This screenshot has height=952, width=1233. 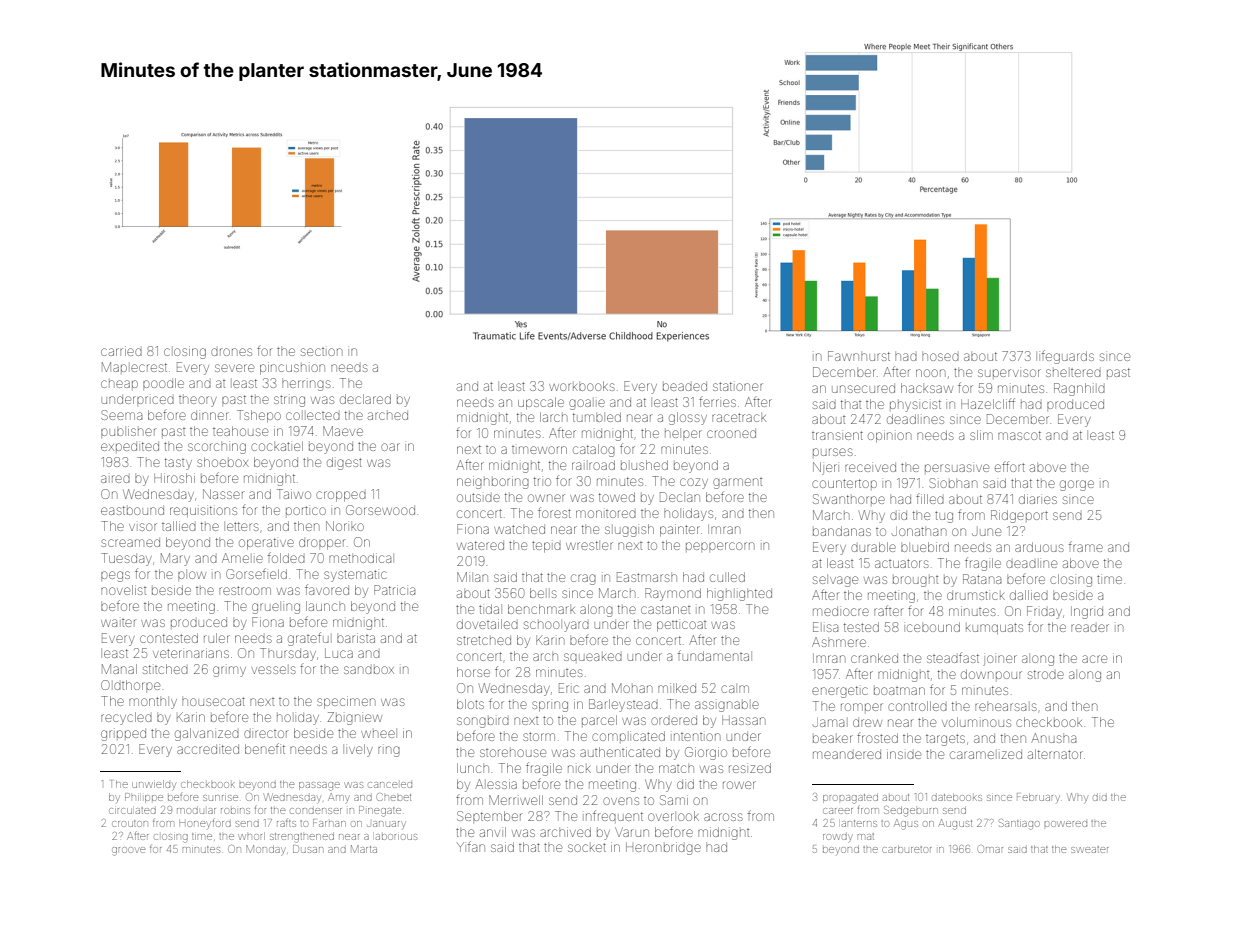 What do you see at coordinates (731, 434) in the screenshot?
I see `crooned` at bounding box center [731, 434].
